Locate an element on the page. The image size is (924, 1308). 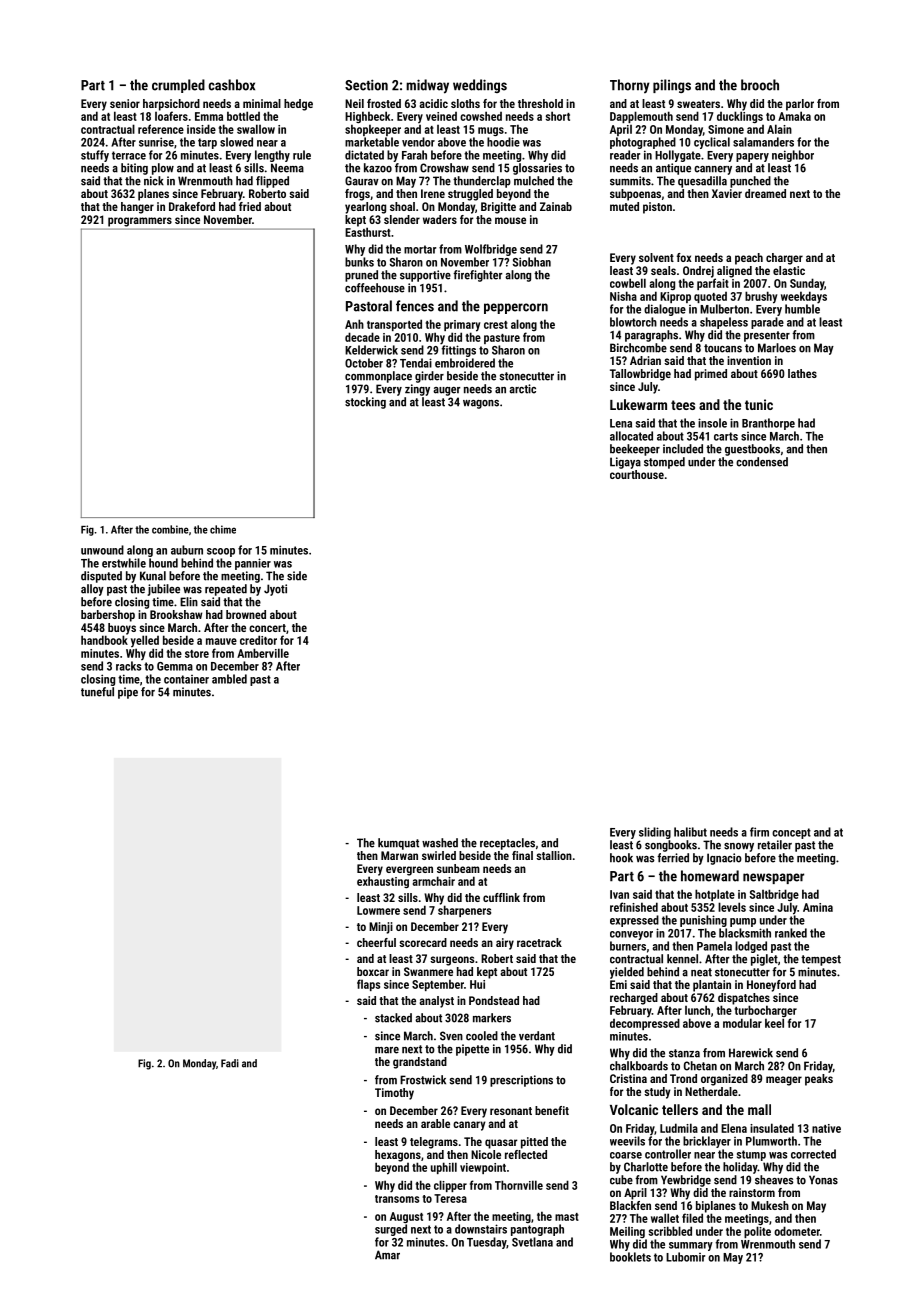
Elin is located at coordinates (189, 602).
